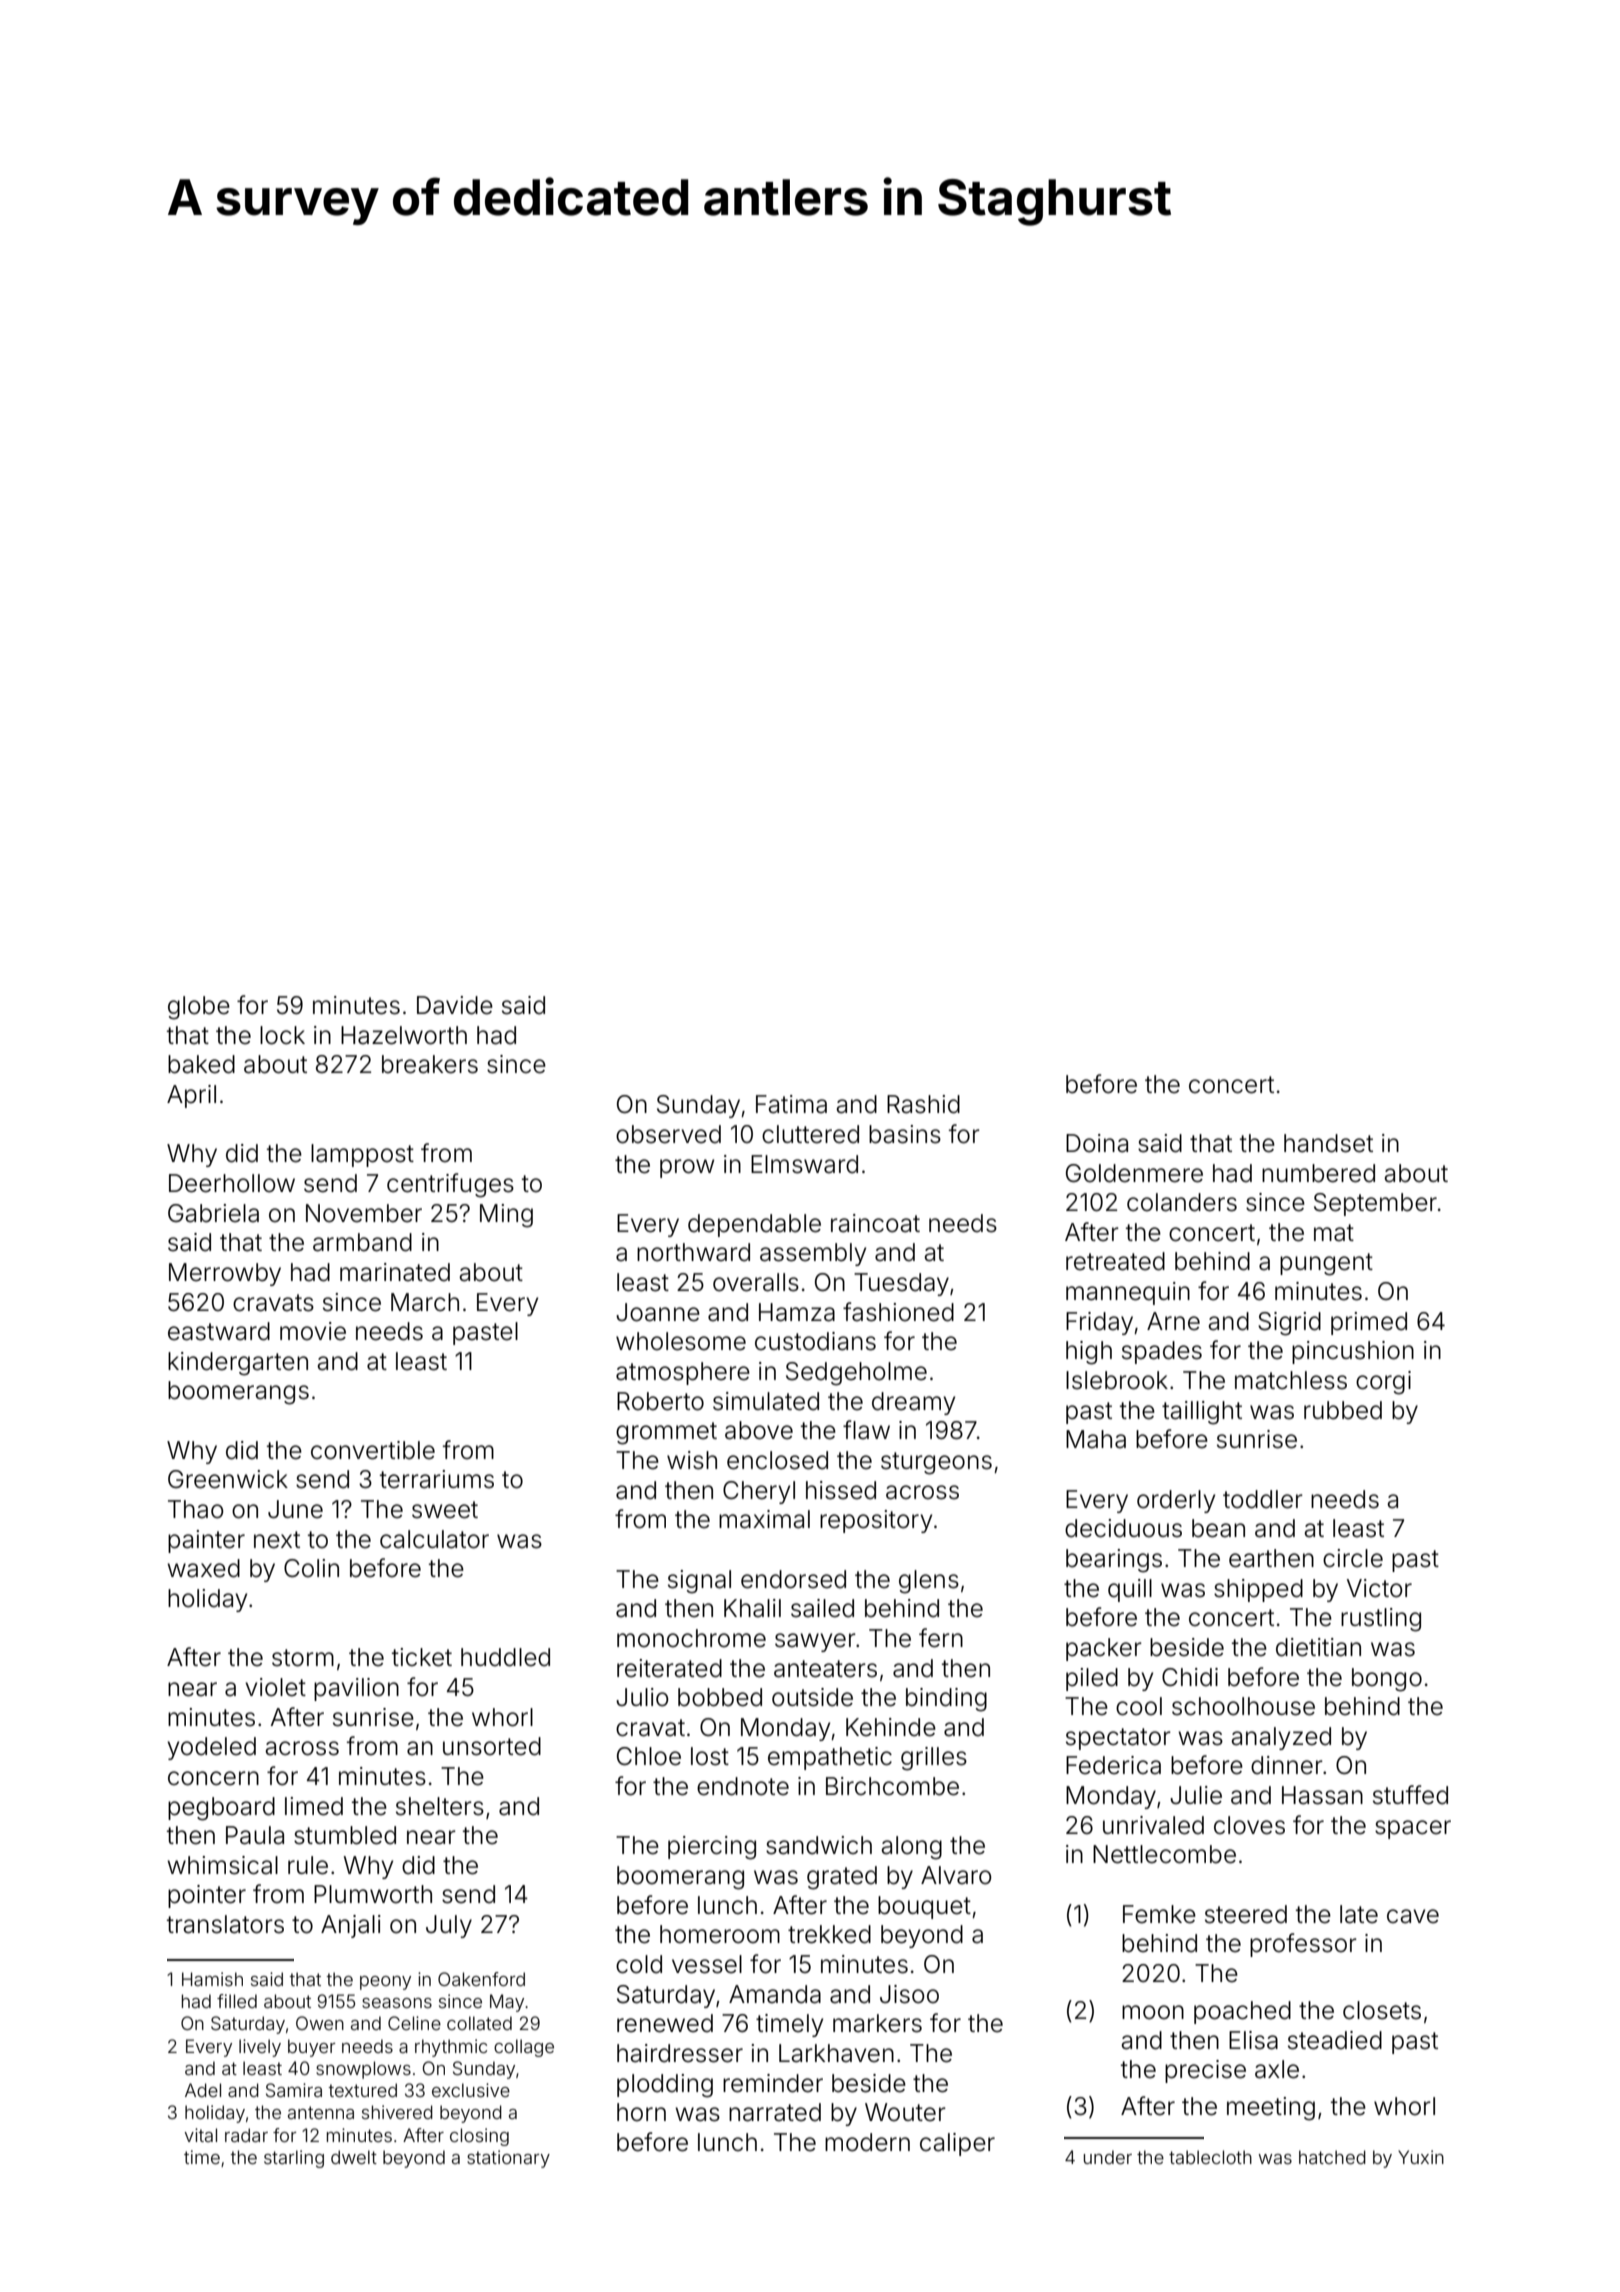 The height and width of the screenshot is (2292, 1620). Describe the element at coordinates (775, 2112) in the screenshot. I see `narrated` at that location.
